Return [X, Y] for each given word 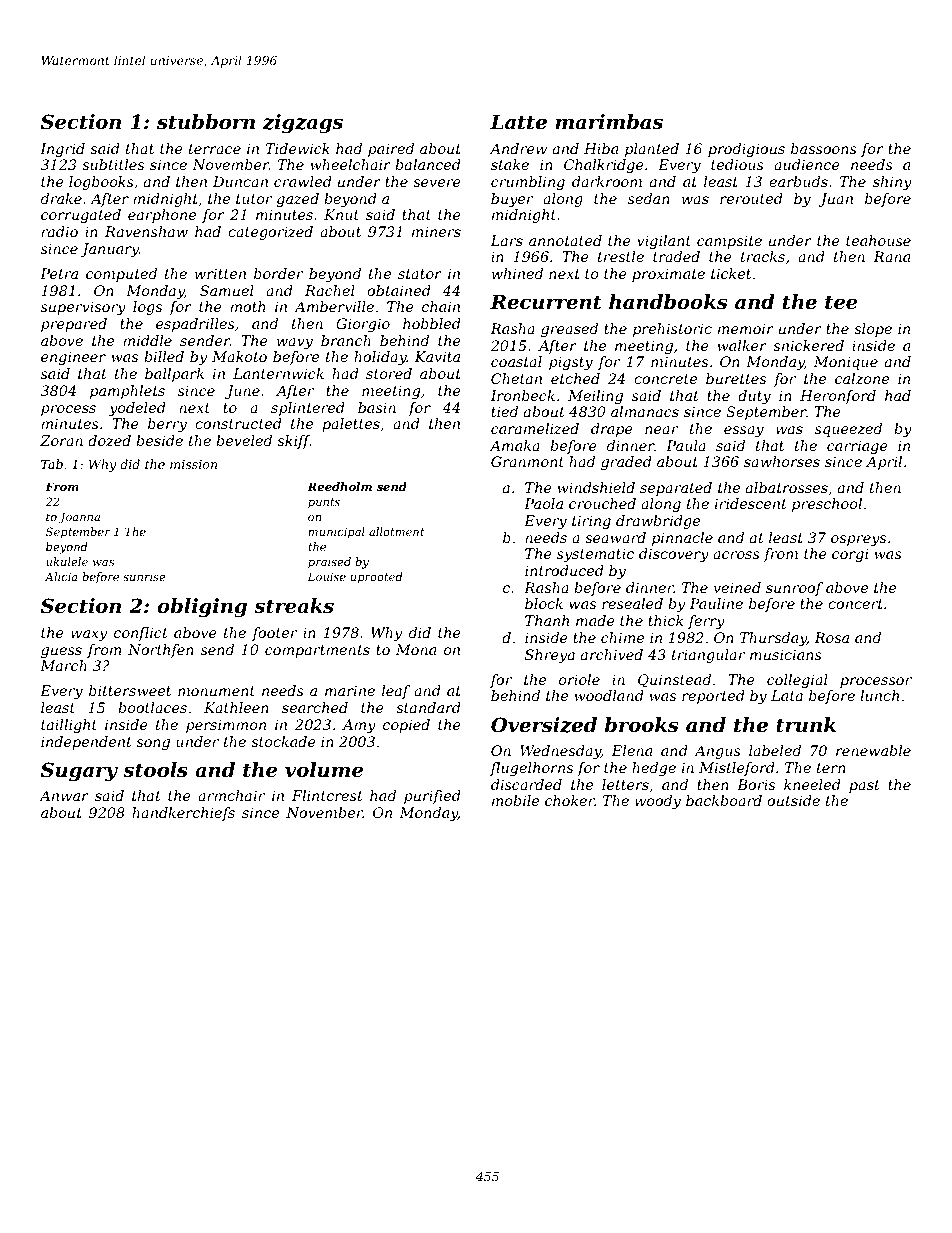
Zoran [61, 440]
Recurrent [546, 302]
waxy [89, 635]
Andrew [518, 148]
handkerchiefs [183, 814]
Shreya [550, 656]
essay [744, 431]
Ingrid [62, 150]
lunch [879, 695]
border [278, 273]
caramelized [535, 429]
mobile [515, 800]
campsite [729, 242]
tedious [737, 164]
